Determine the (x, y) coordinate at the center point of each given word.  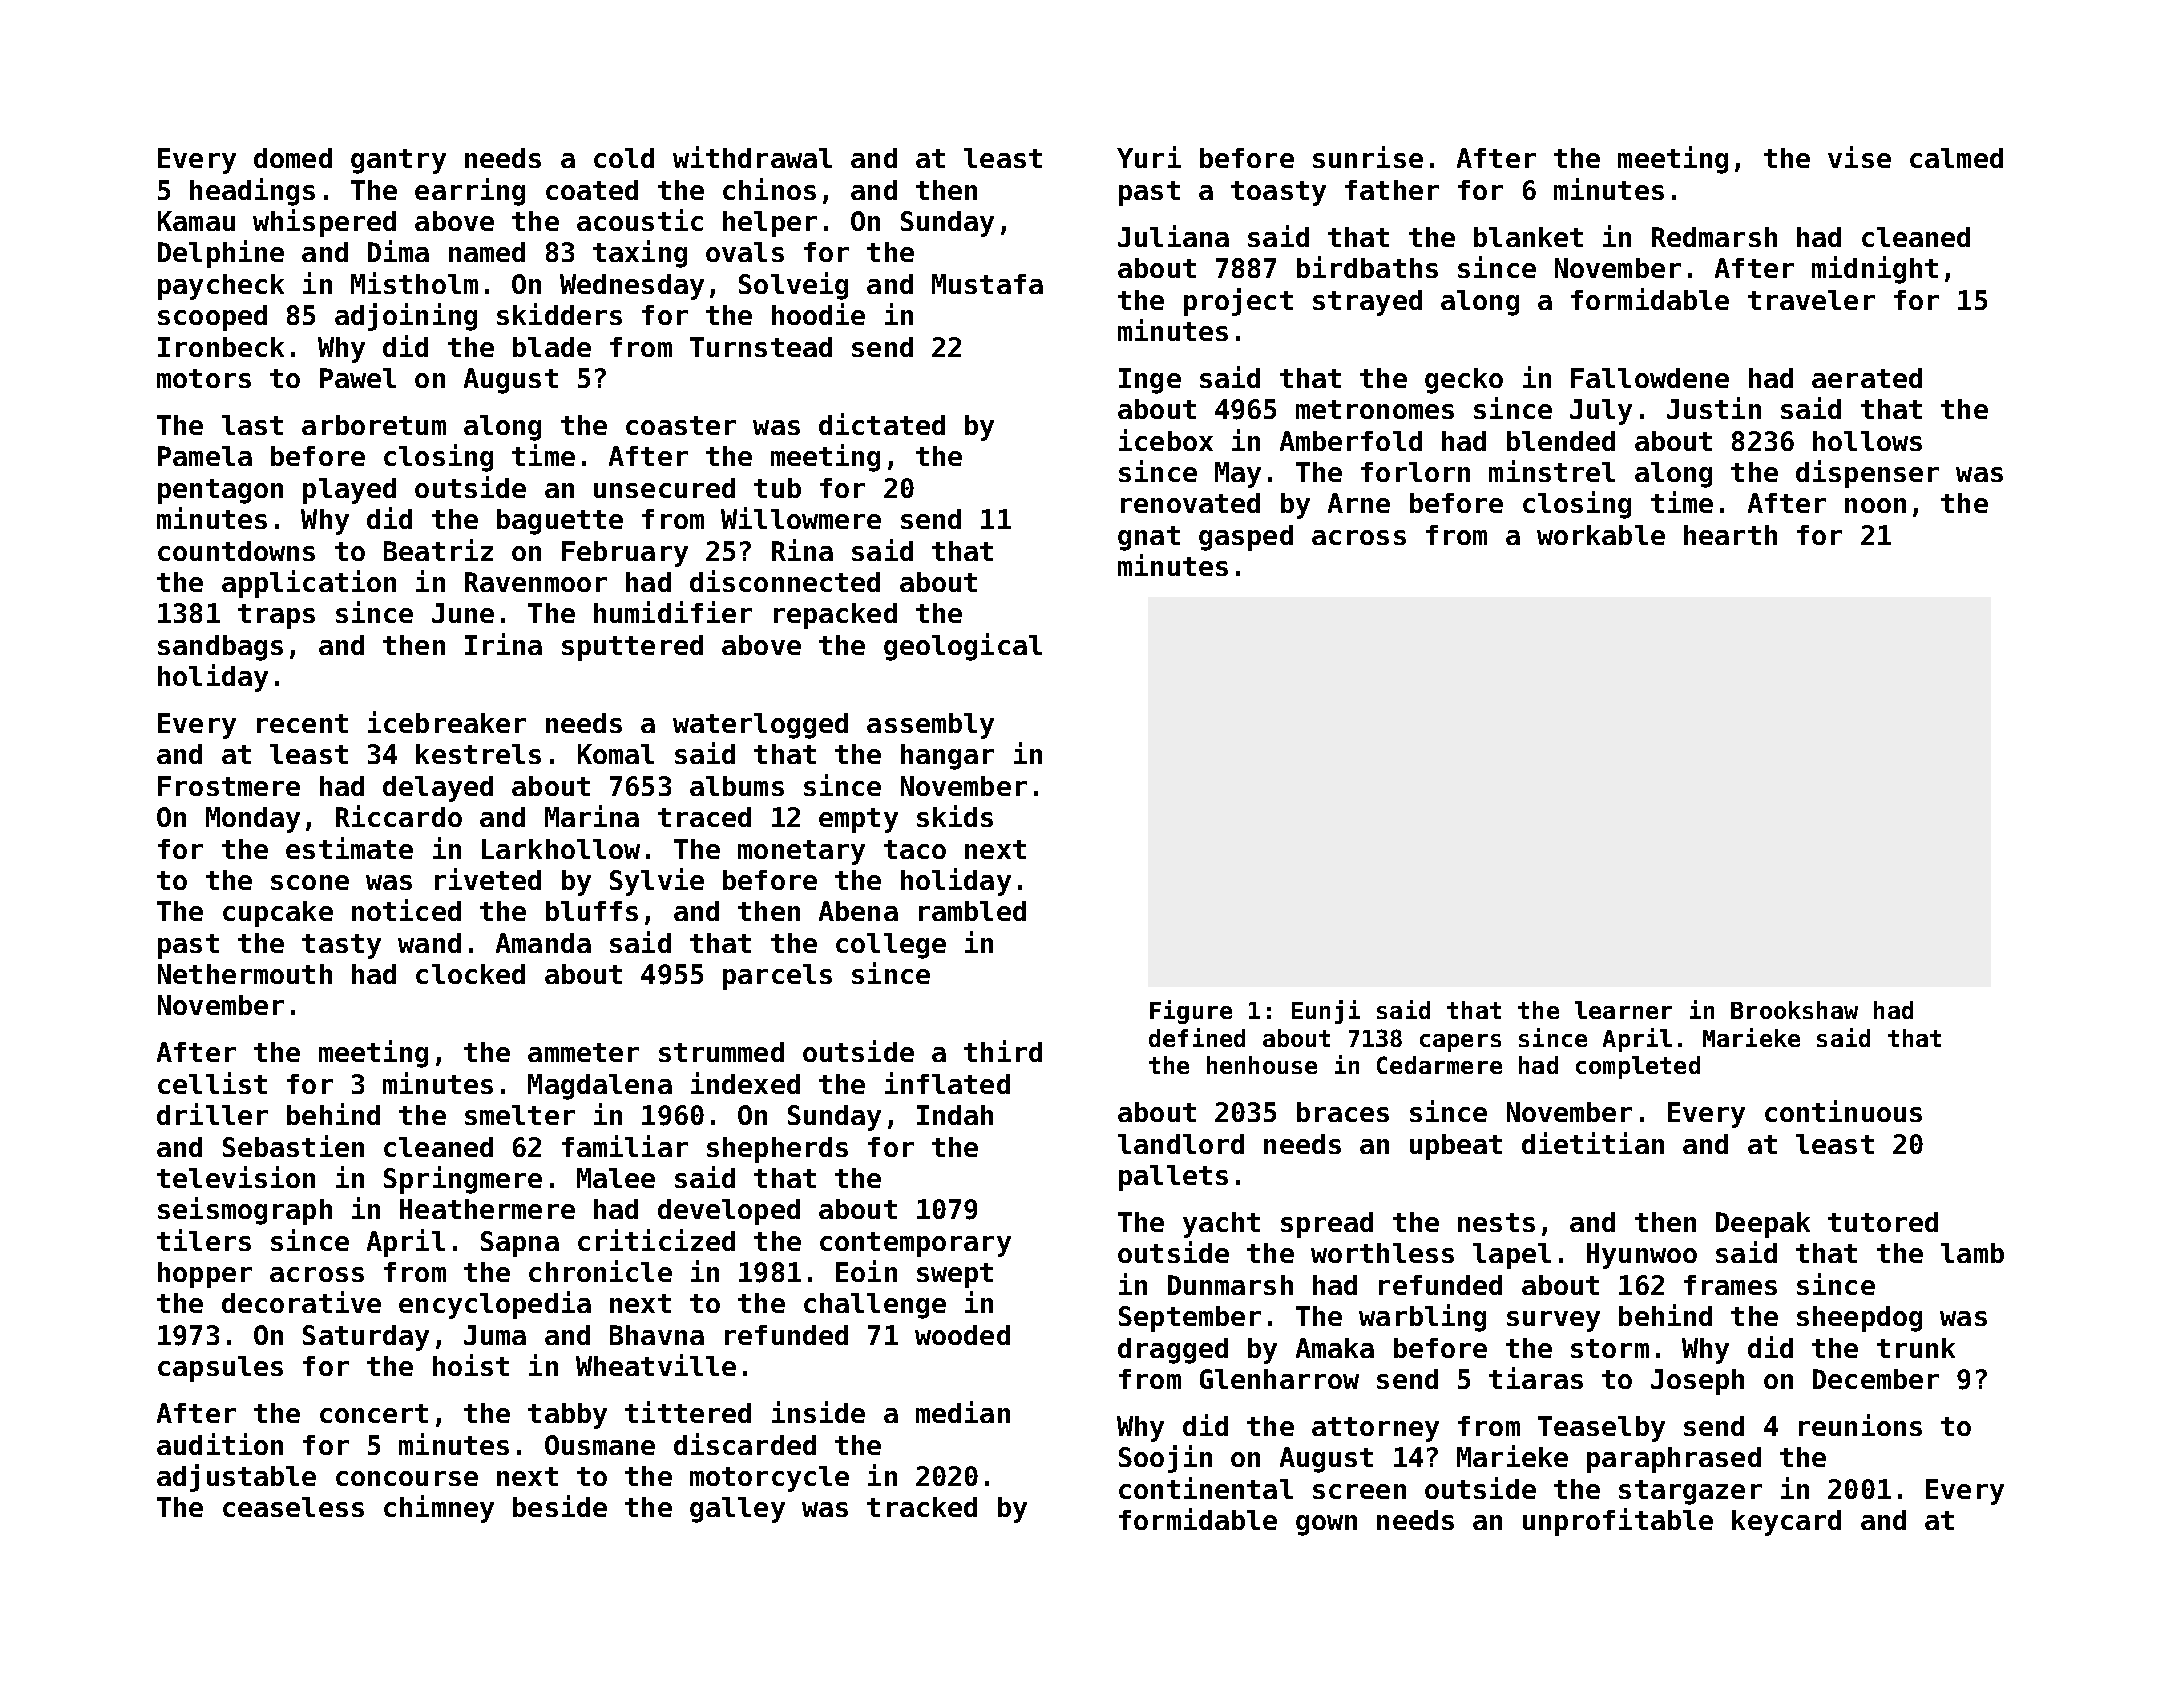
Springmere (463, 1180)
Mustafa (987, 284)
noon (1875, 505)
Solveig (793, 286)
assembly (930, 726)
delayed (438, 789)
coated (592, 190)
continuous (1843, 1111)
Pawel (358, 378)
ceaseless (293, 1507)
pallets (1173, 1178)
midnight (1875, 270)
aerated (1867, 378)
